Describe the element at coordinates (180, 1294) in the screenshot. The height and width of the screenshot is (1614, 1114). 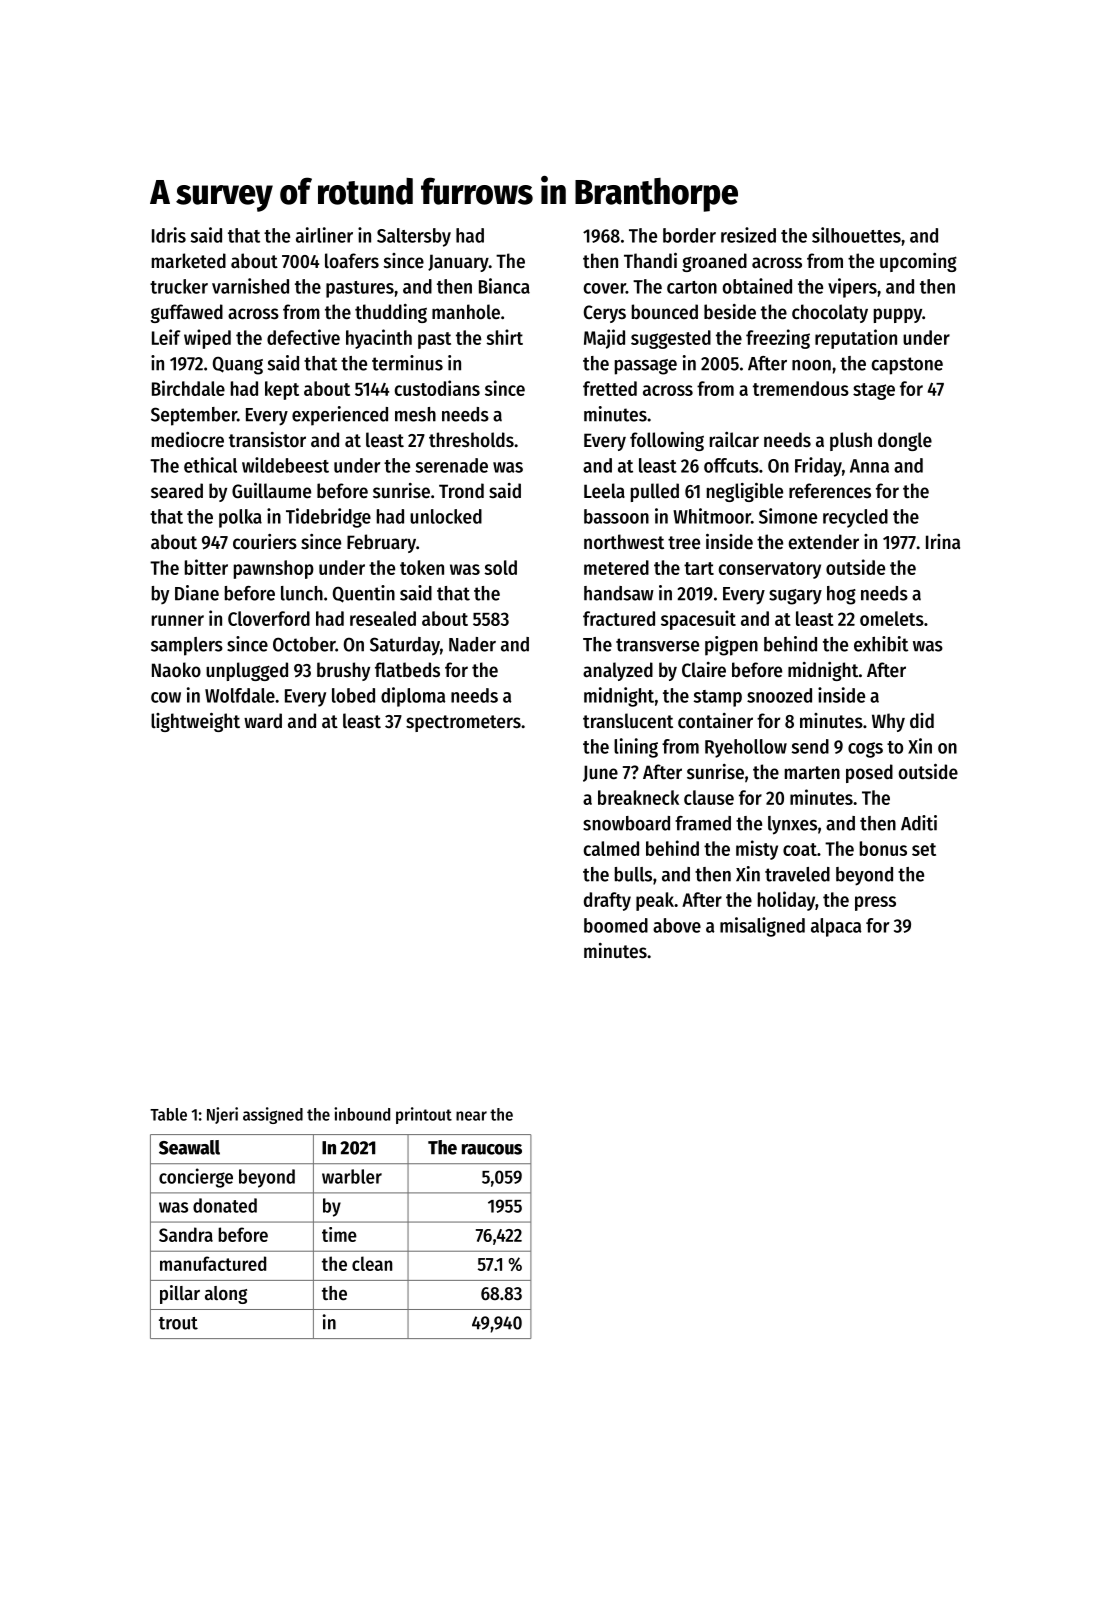
I see `pillar` at that location.
